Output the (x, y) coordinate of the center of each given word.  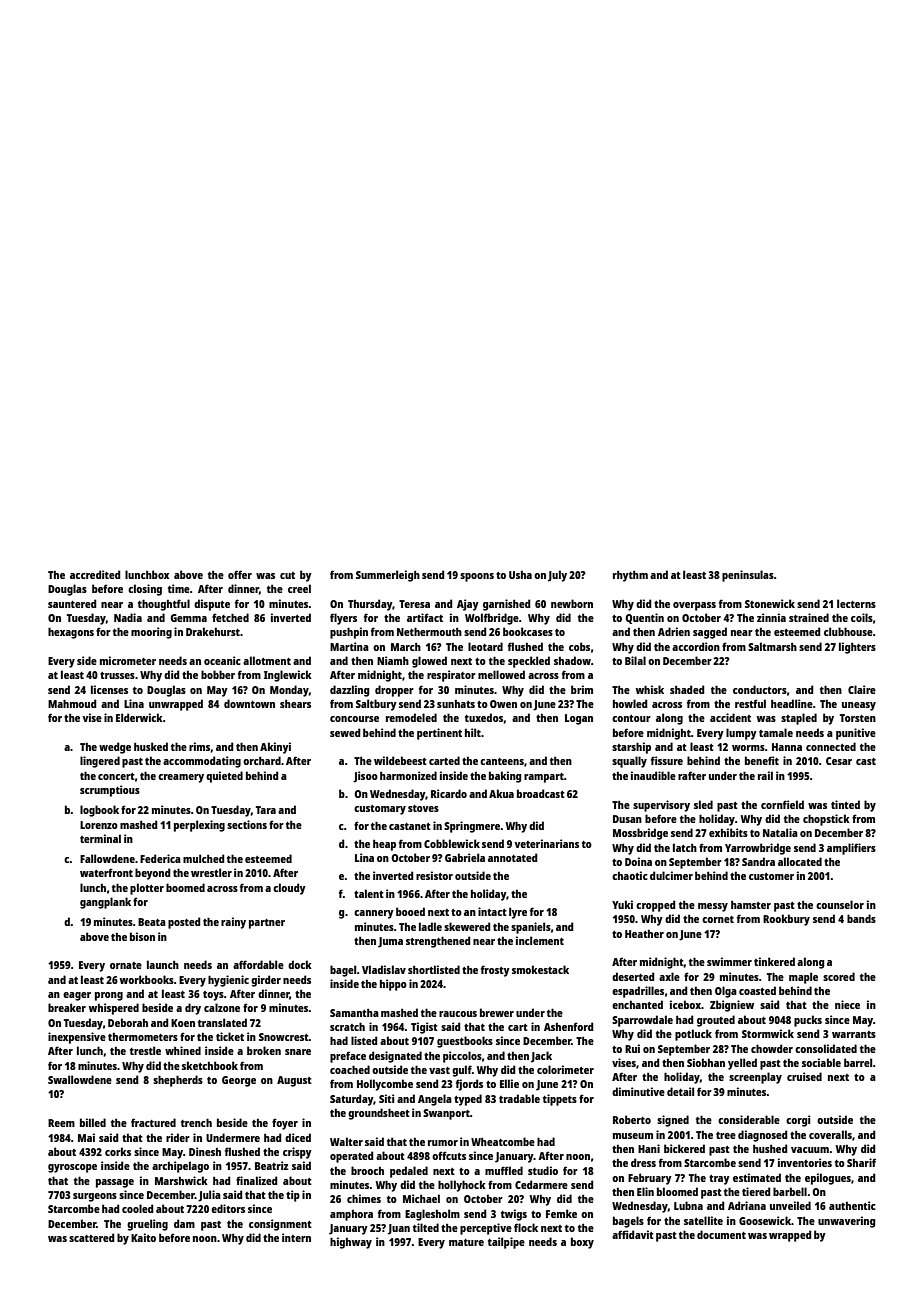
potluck (693, 1035)
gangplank (105, 903)
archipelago (180, 1167)
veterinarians (546, 843)
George (239, 1081)
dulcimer (671, 875)
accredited (95, 574)
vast (439, 1070)
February (650, 1179)
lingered (100, 762)
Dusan (627, 819)
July (557, 576)
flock (526, 1227)
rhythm (630, 576)
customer (771, 876)
